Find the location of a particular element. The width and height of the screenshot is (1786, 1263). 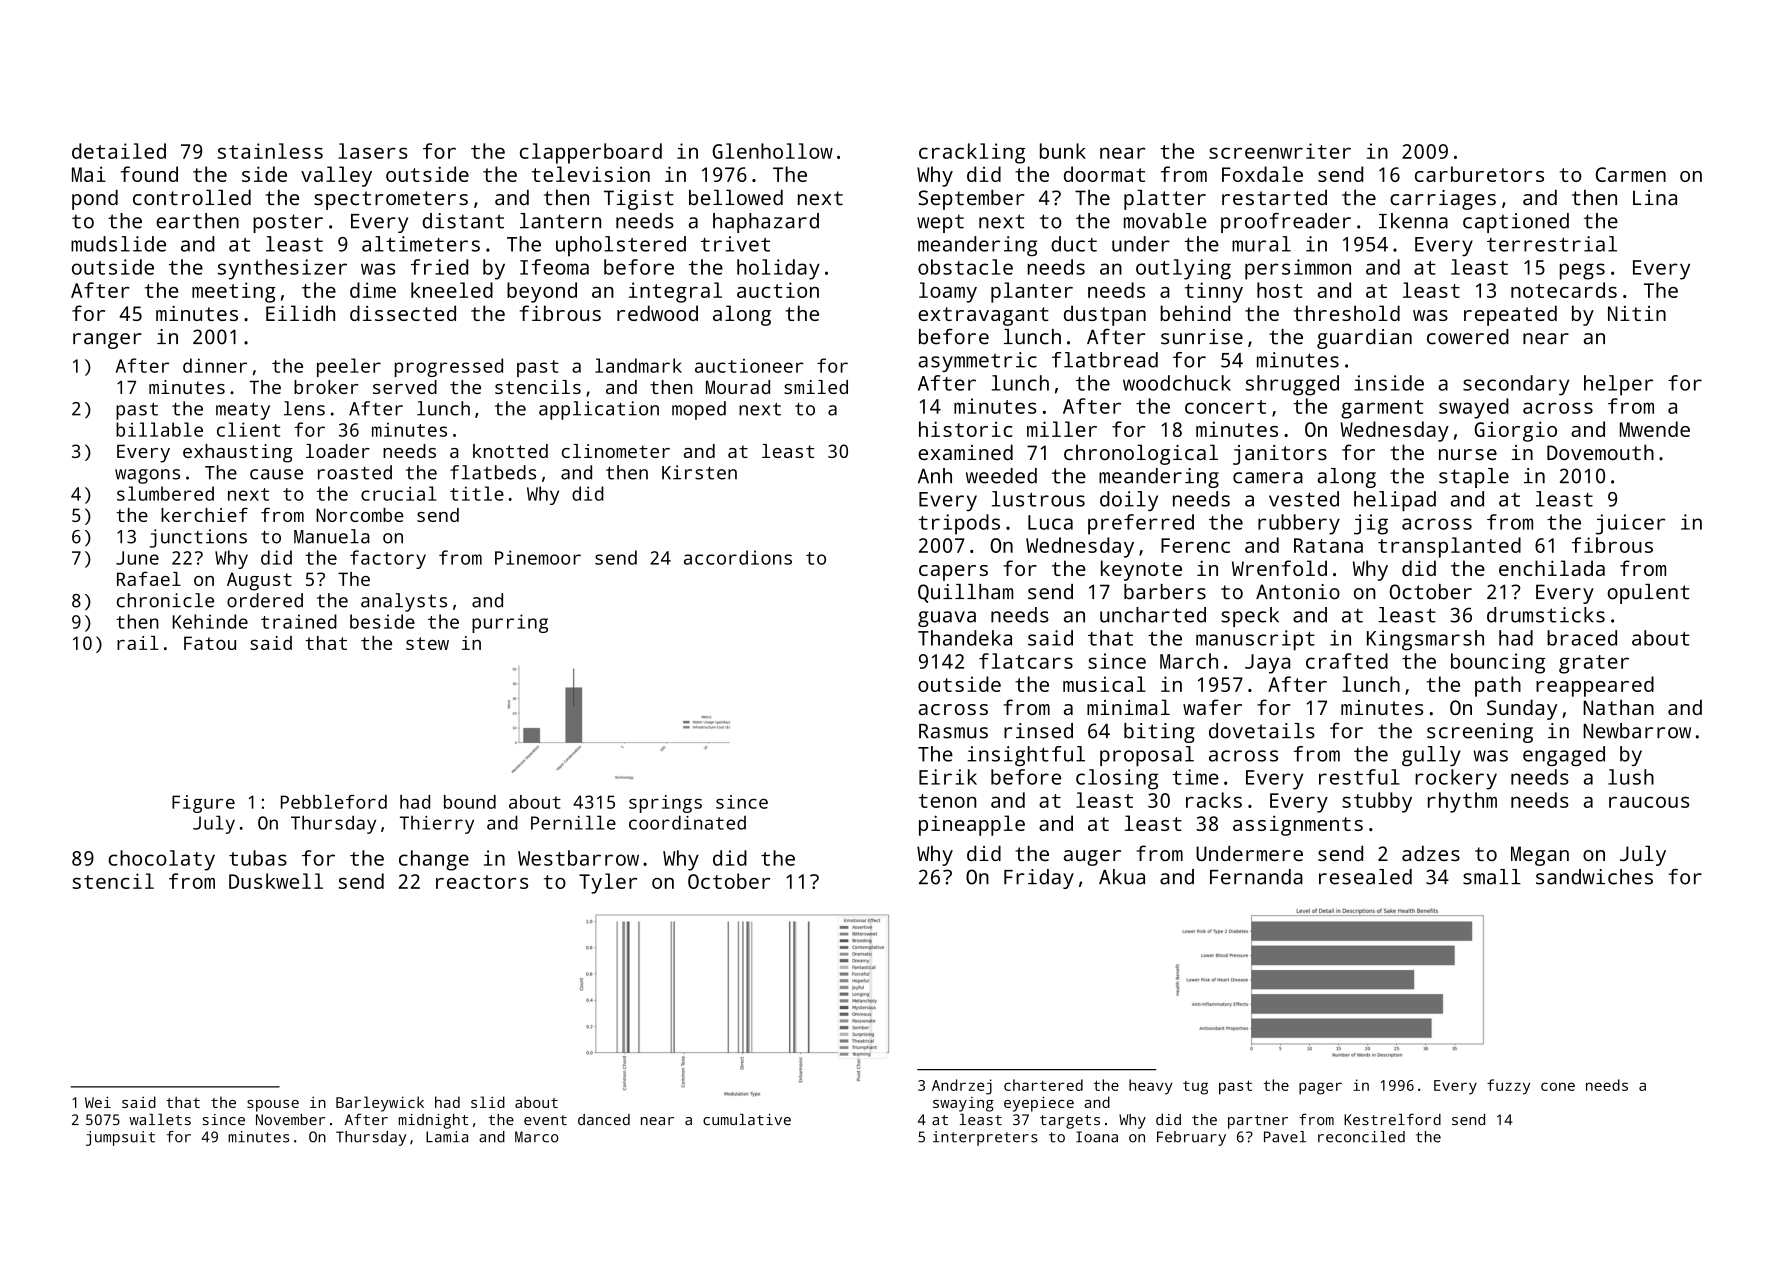

bunk is located at coordinates (1063, 151).
